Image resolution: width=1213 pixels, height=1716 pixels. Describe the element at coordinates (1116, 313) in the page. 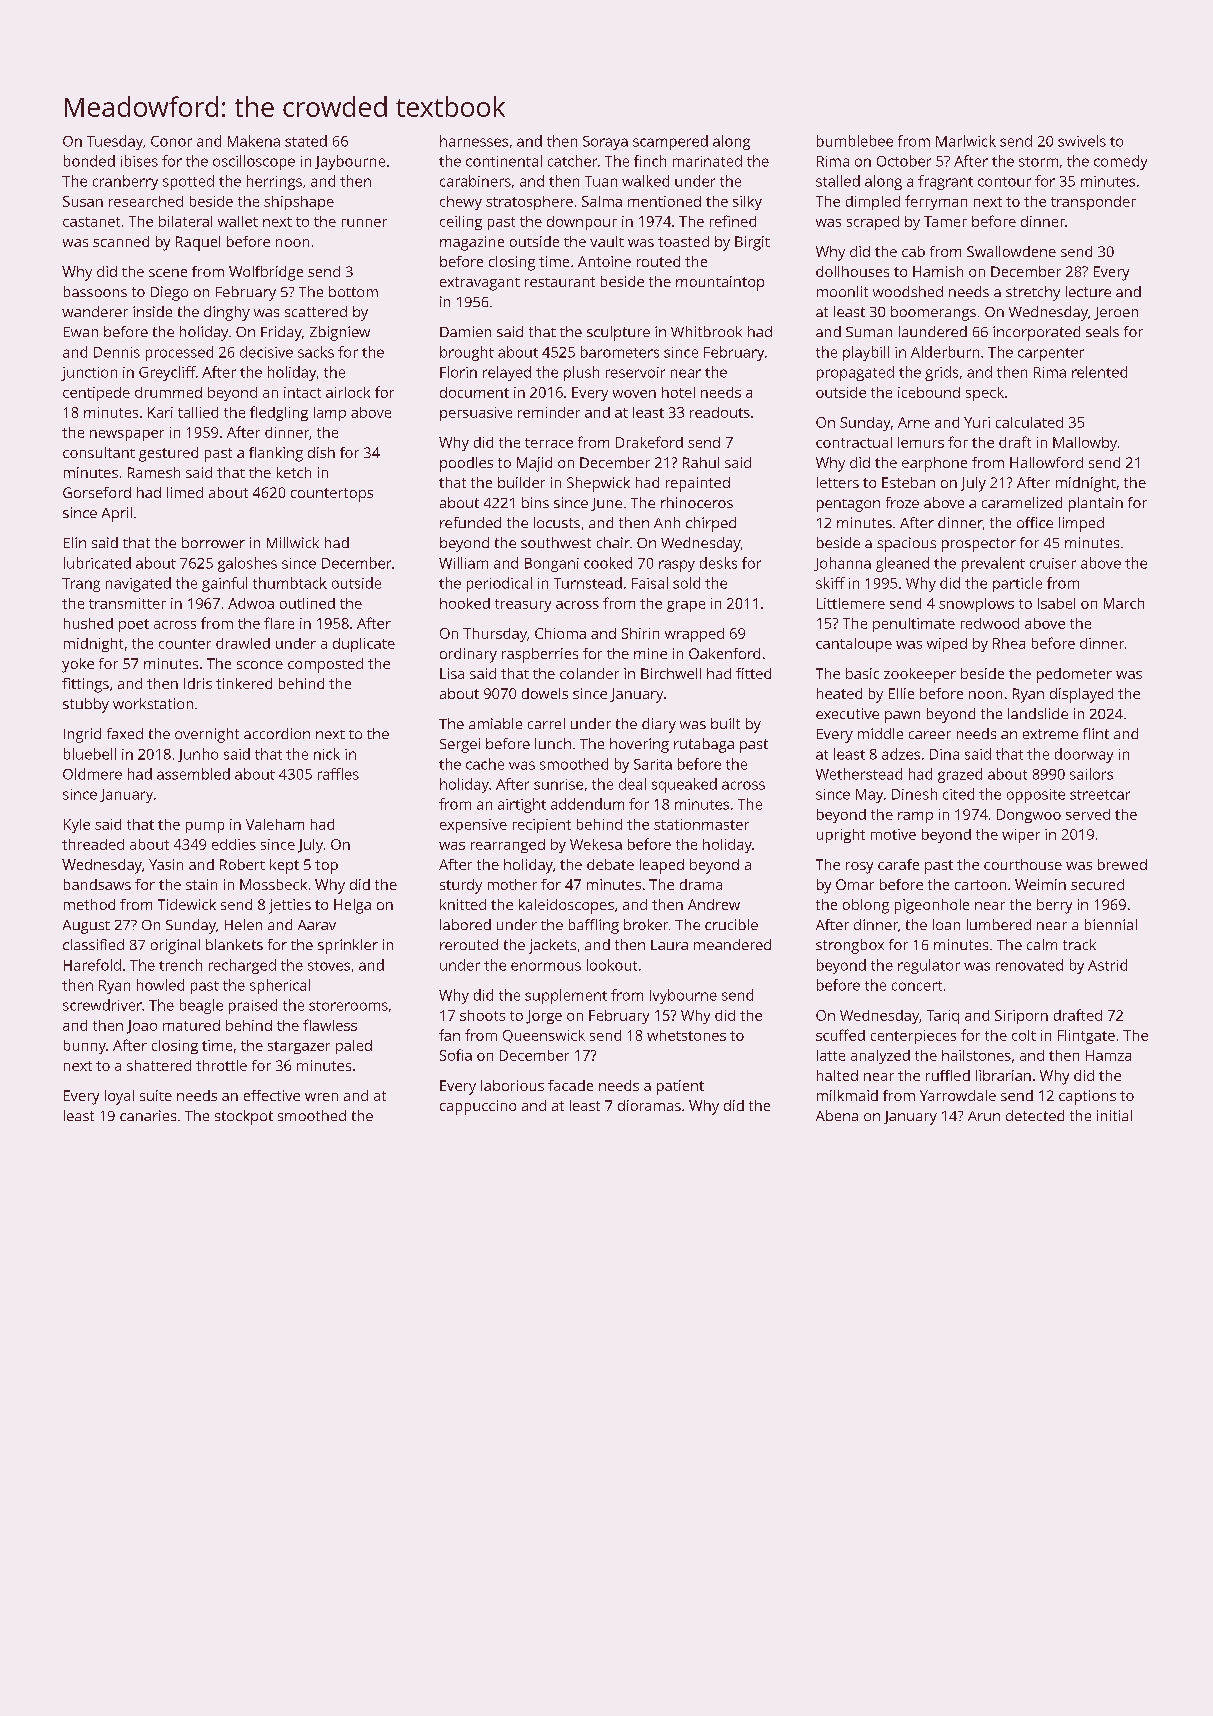

I see `Jeroen` at that location.
